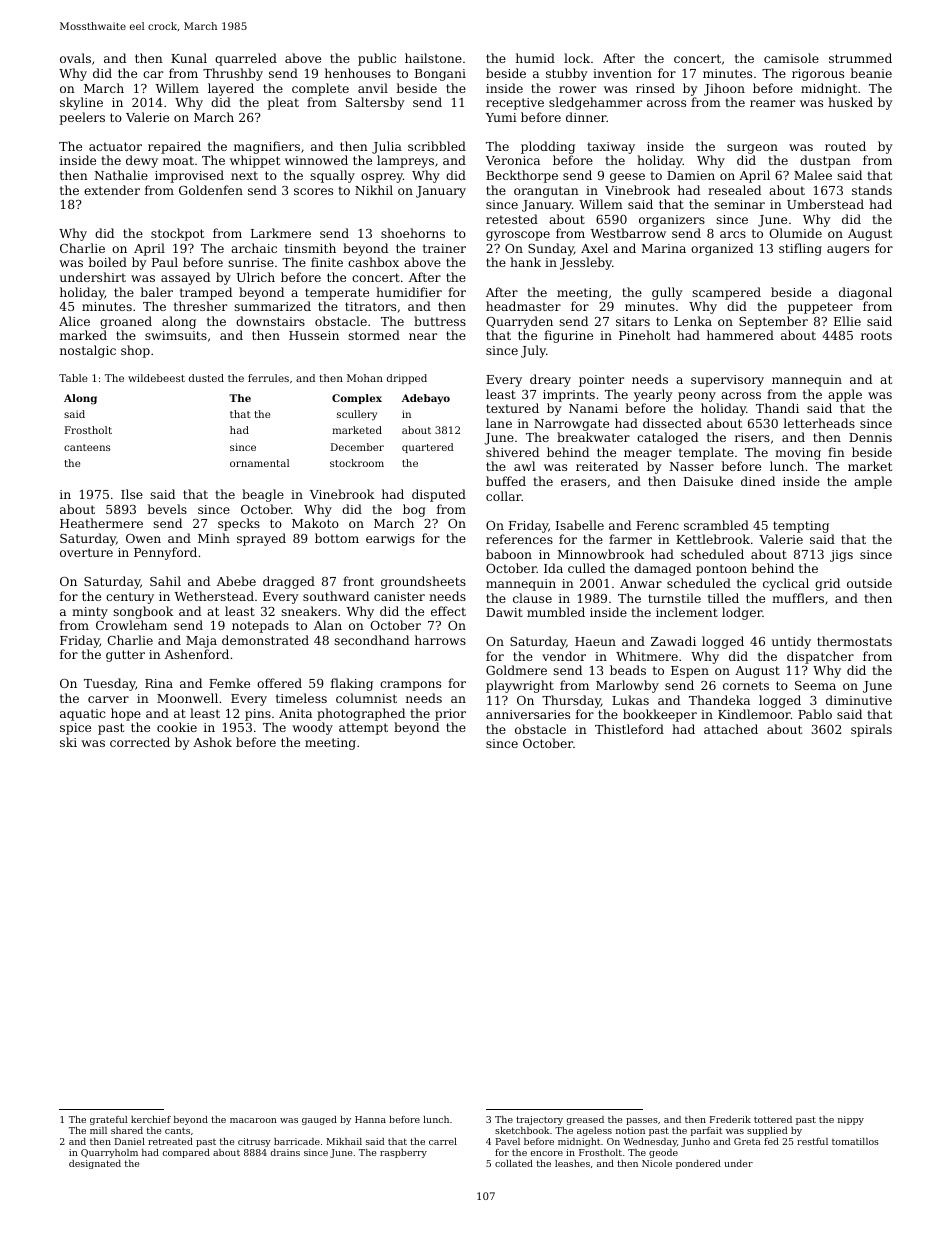  I want to click on Thursday, so click(571, 701).
